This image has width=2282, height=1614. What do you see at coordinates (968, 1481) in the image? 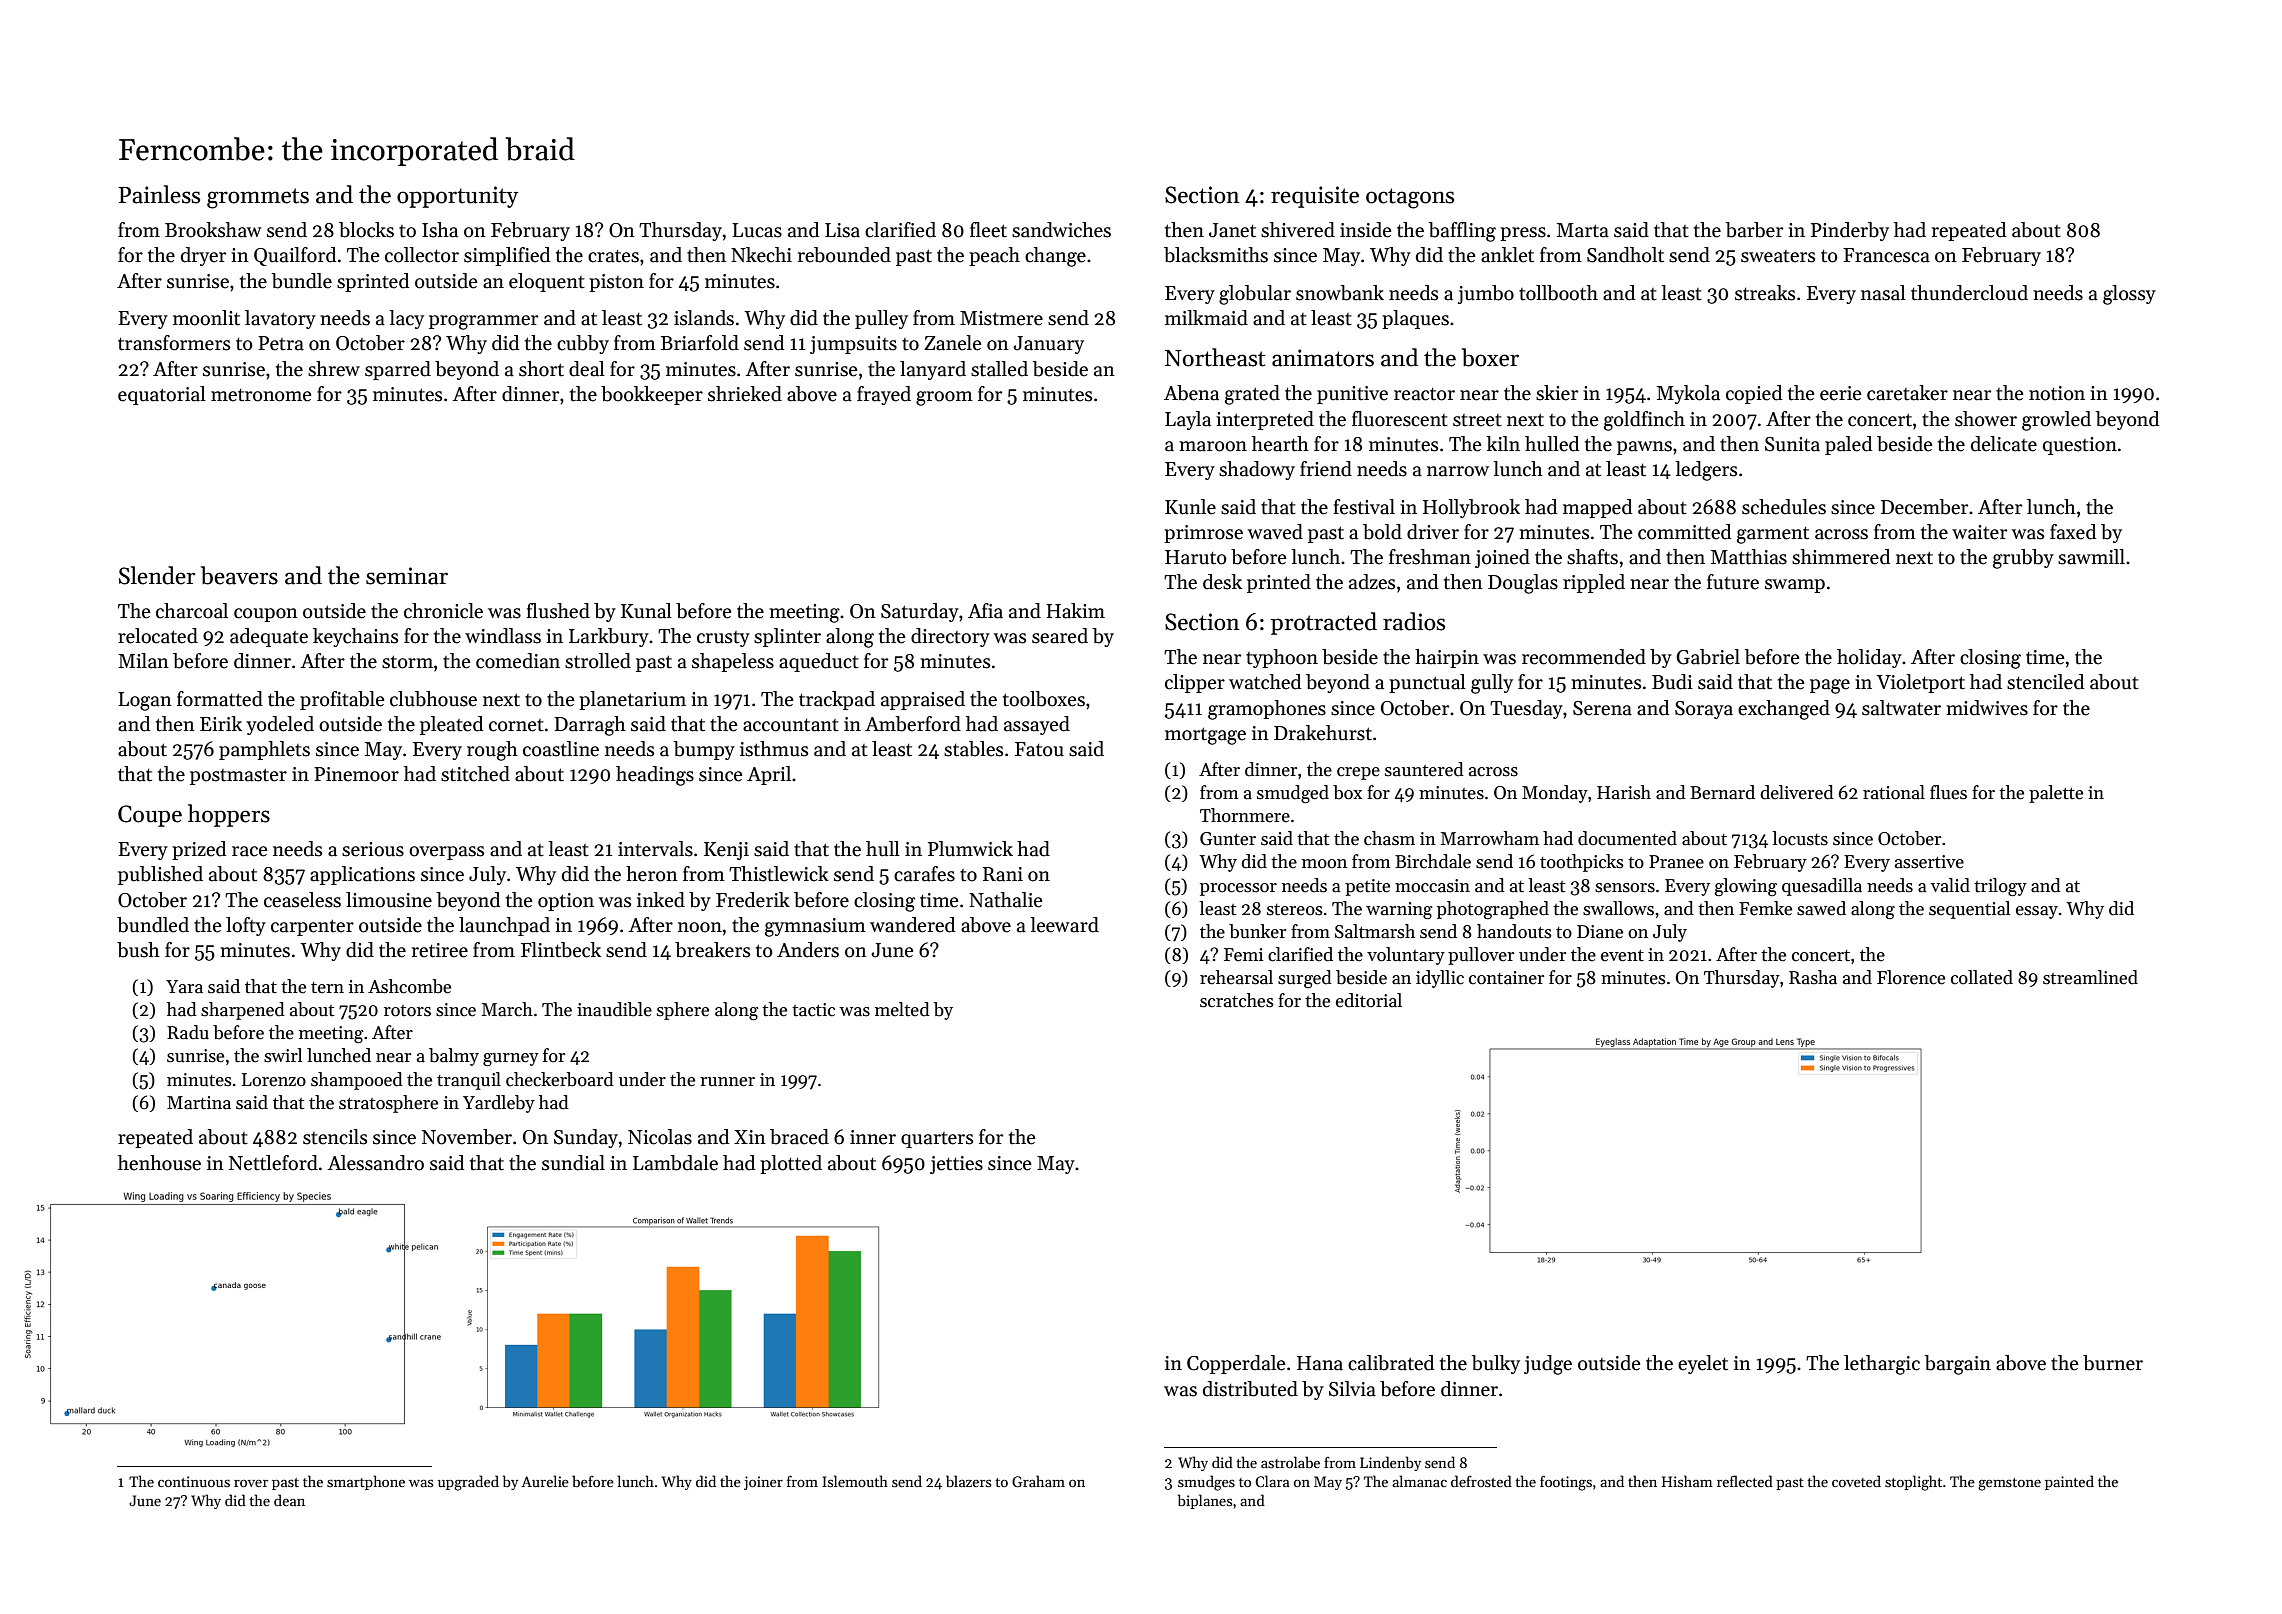
I see `blazers` at bounding box center [968, 1481].
